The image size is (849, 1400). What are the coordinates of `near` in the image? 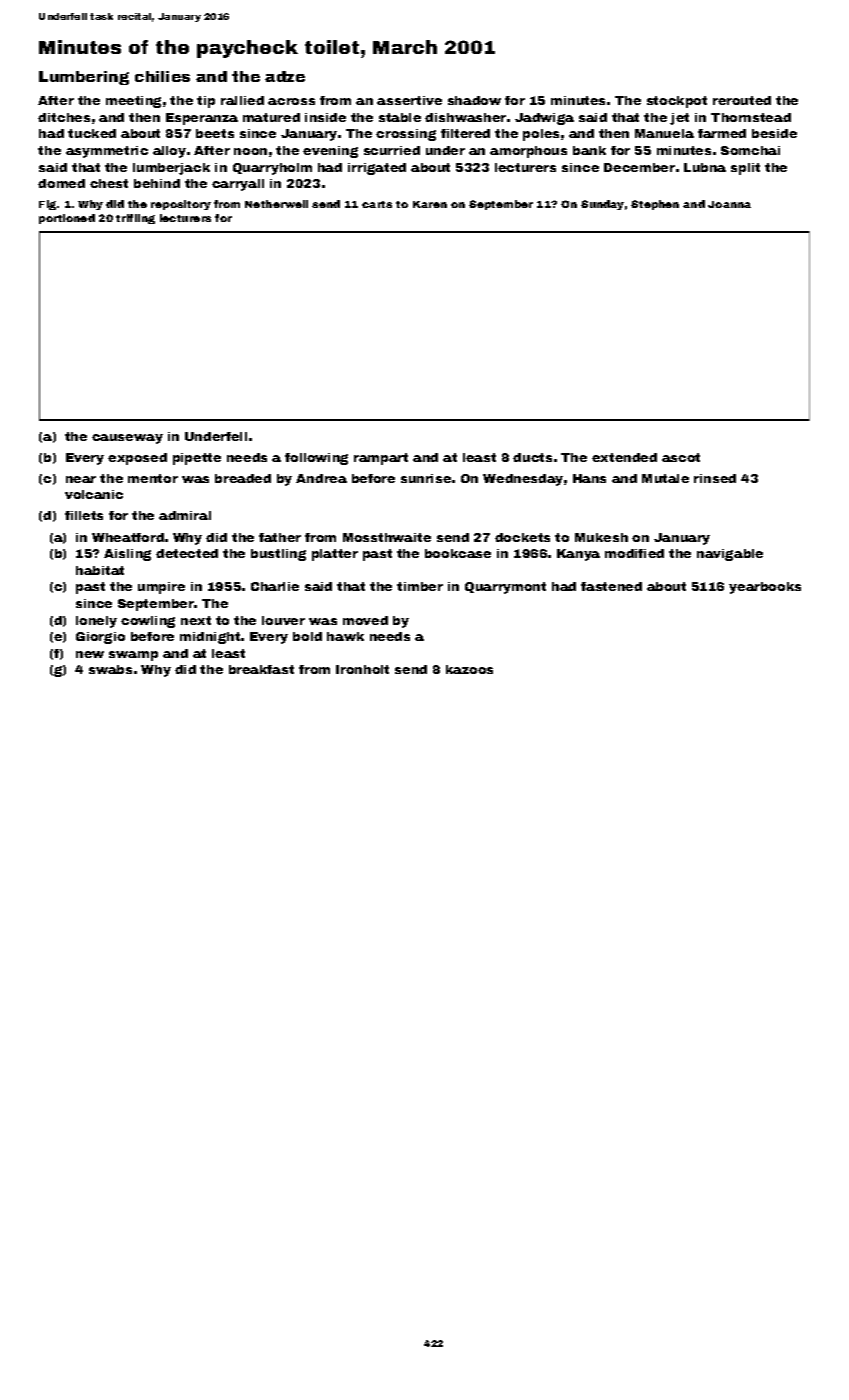 It's located at (81, 479).
